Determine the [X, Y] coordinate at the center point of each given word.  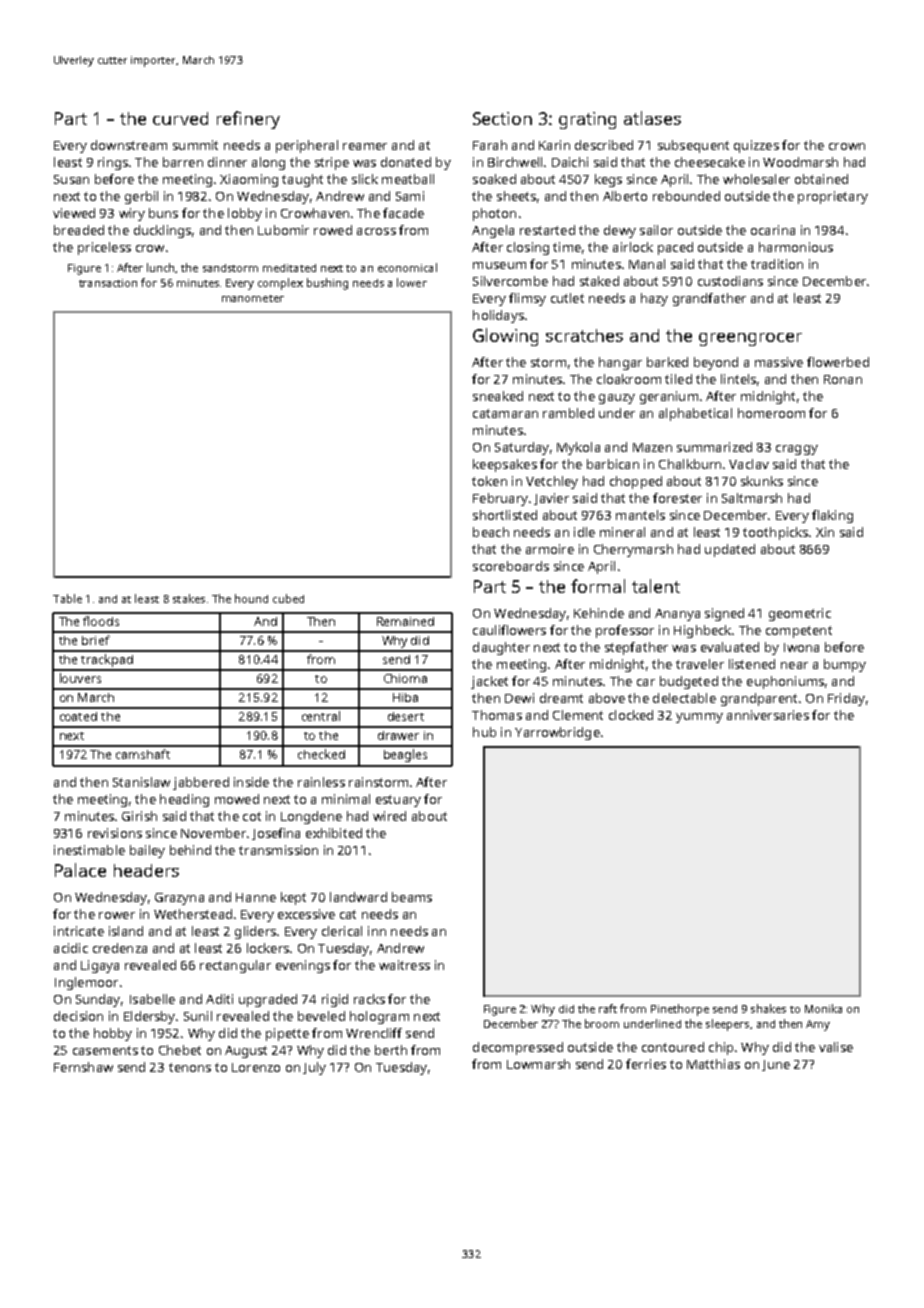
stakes [189, 598]
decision [78, 1016]
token [489, 481]
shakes [768, 1008]
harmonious [796, 247]
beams [412, 897]
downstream [129, 145]
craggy [797, 450]
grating [587, 120]
